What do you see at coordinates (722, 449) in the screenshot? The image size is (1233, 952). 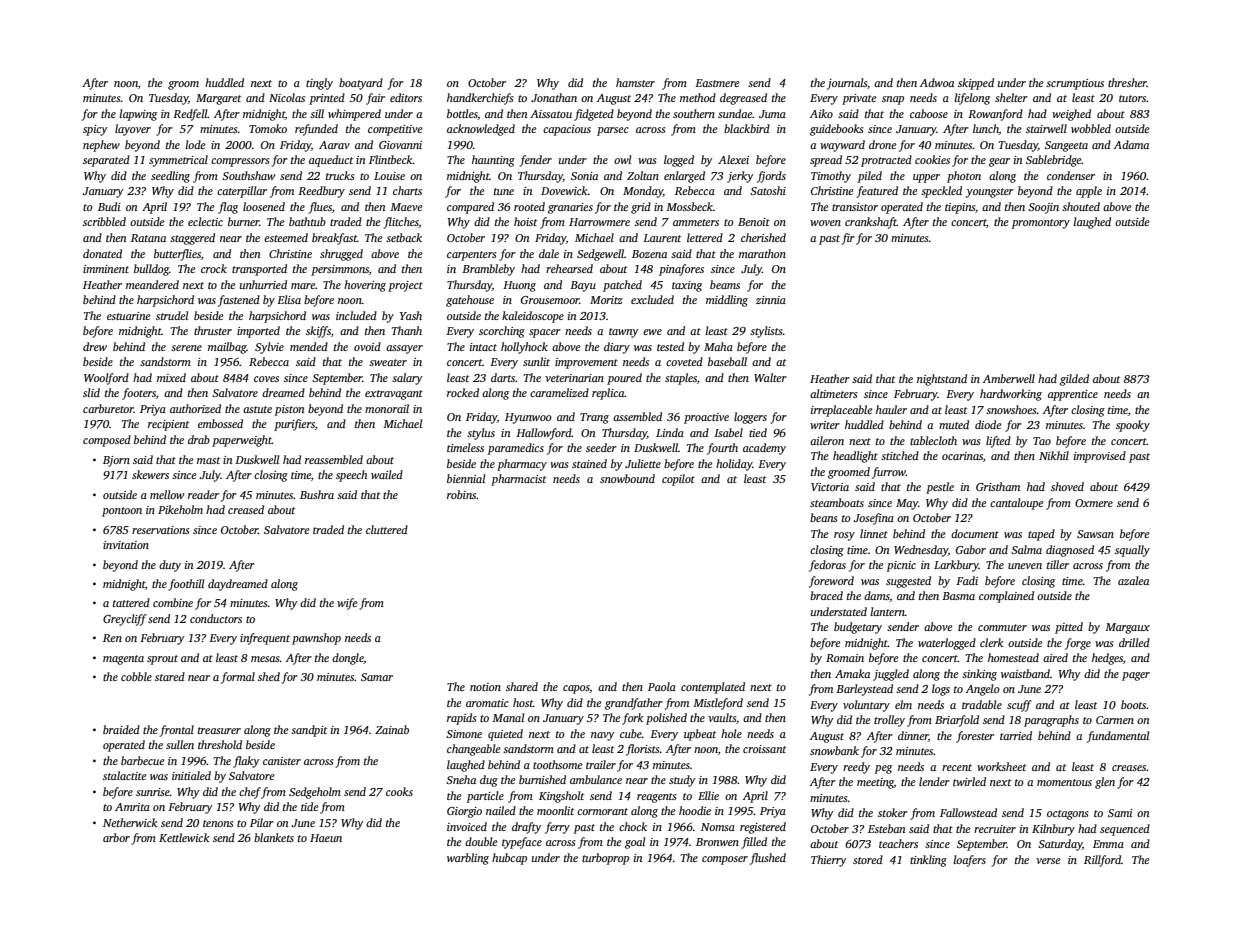 I see `fourth` at bounding box center [722, 449].
